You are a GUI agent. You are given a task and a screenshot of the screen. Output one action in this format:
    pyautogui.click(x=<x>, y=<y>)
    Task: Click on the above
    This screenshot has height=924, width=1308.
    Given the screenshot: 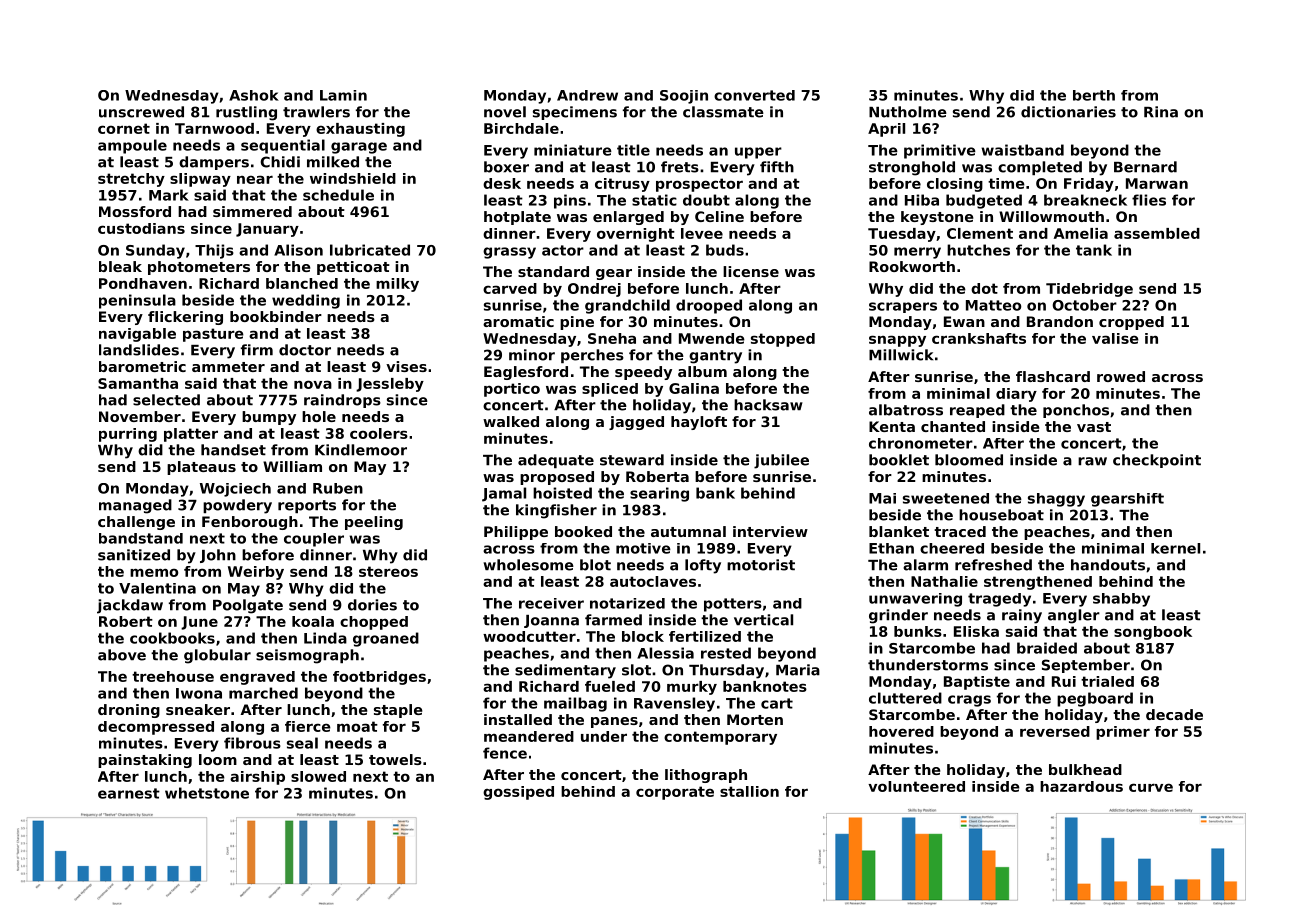 What is the action you would take?
    pyautogui.click(x=122, y=655)
